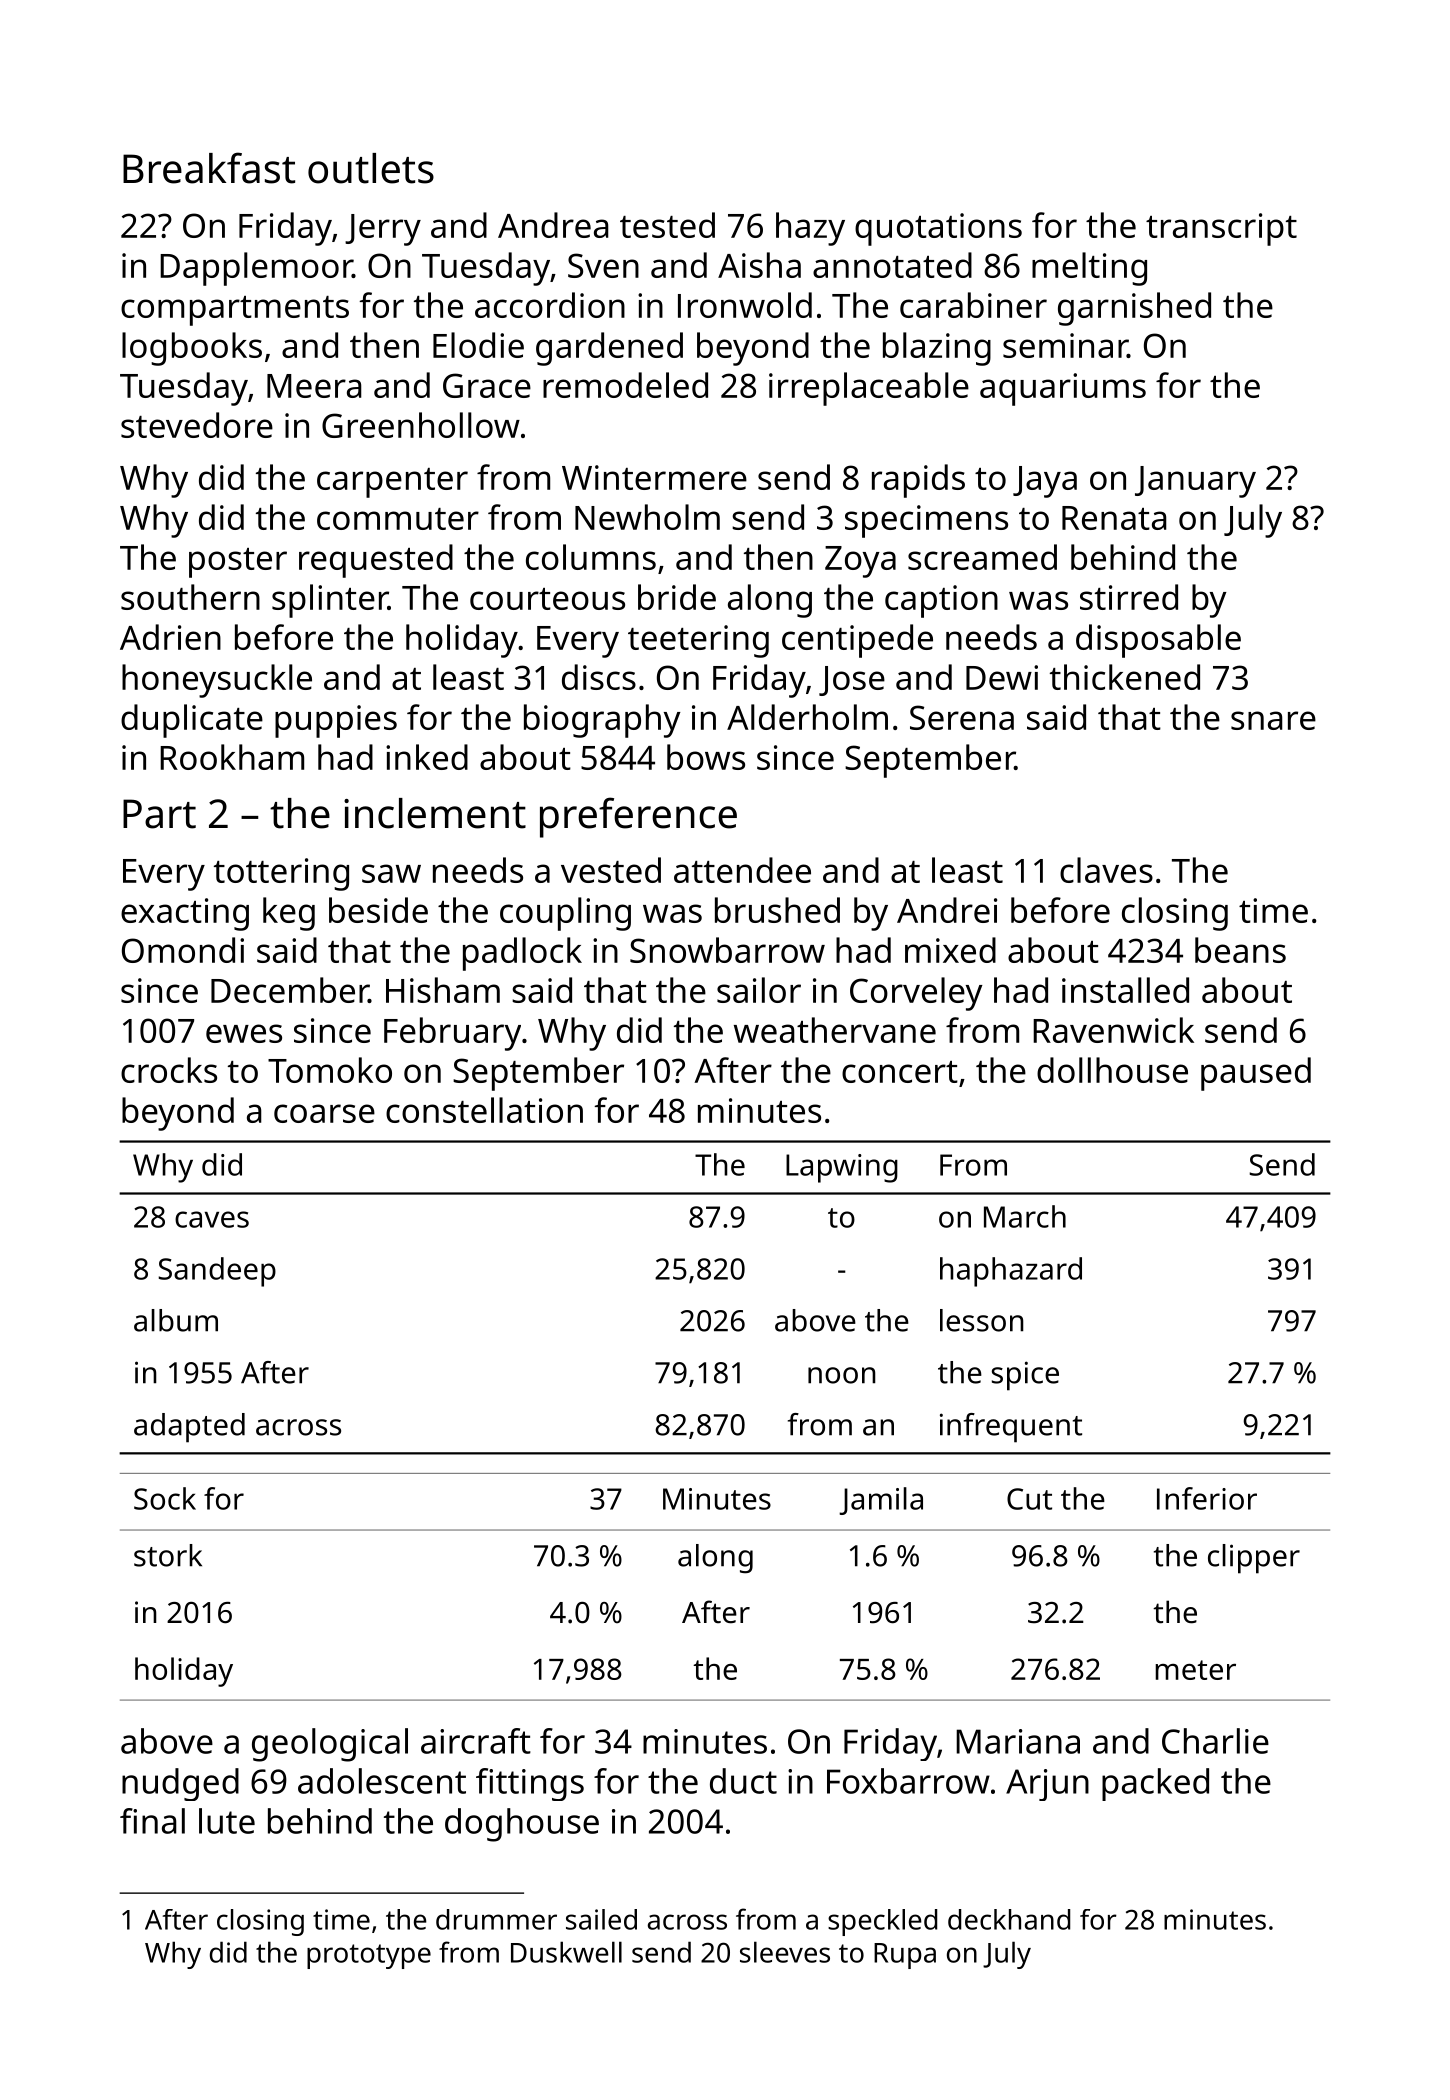 The width and height of the document is (1450, 2100). Describe the element at coordinates (609, 349) in the document. I see `gardened` at that location.
